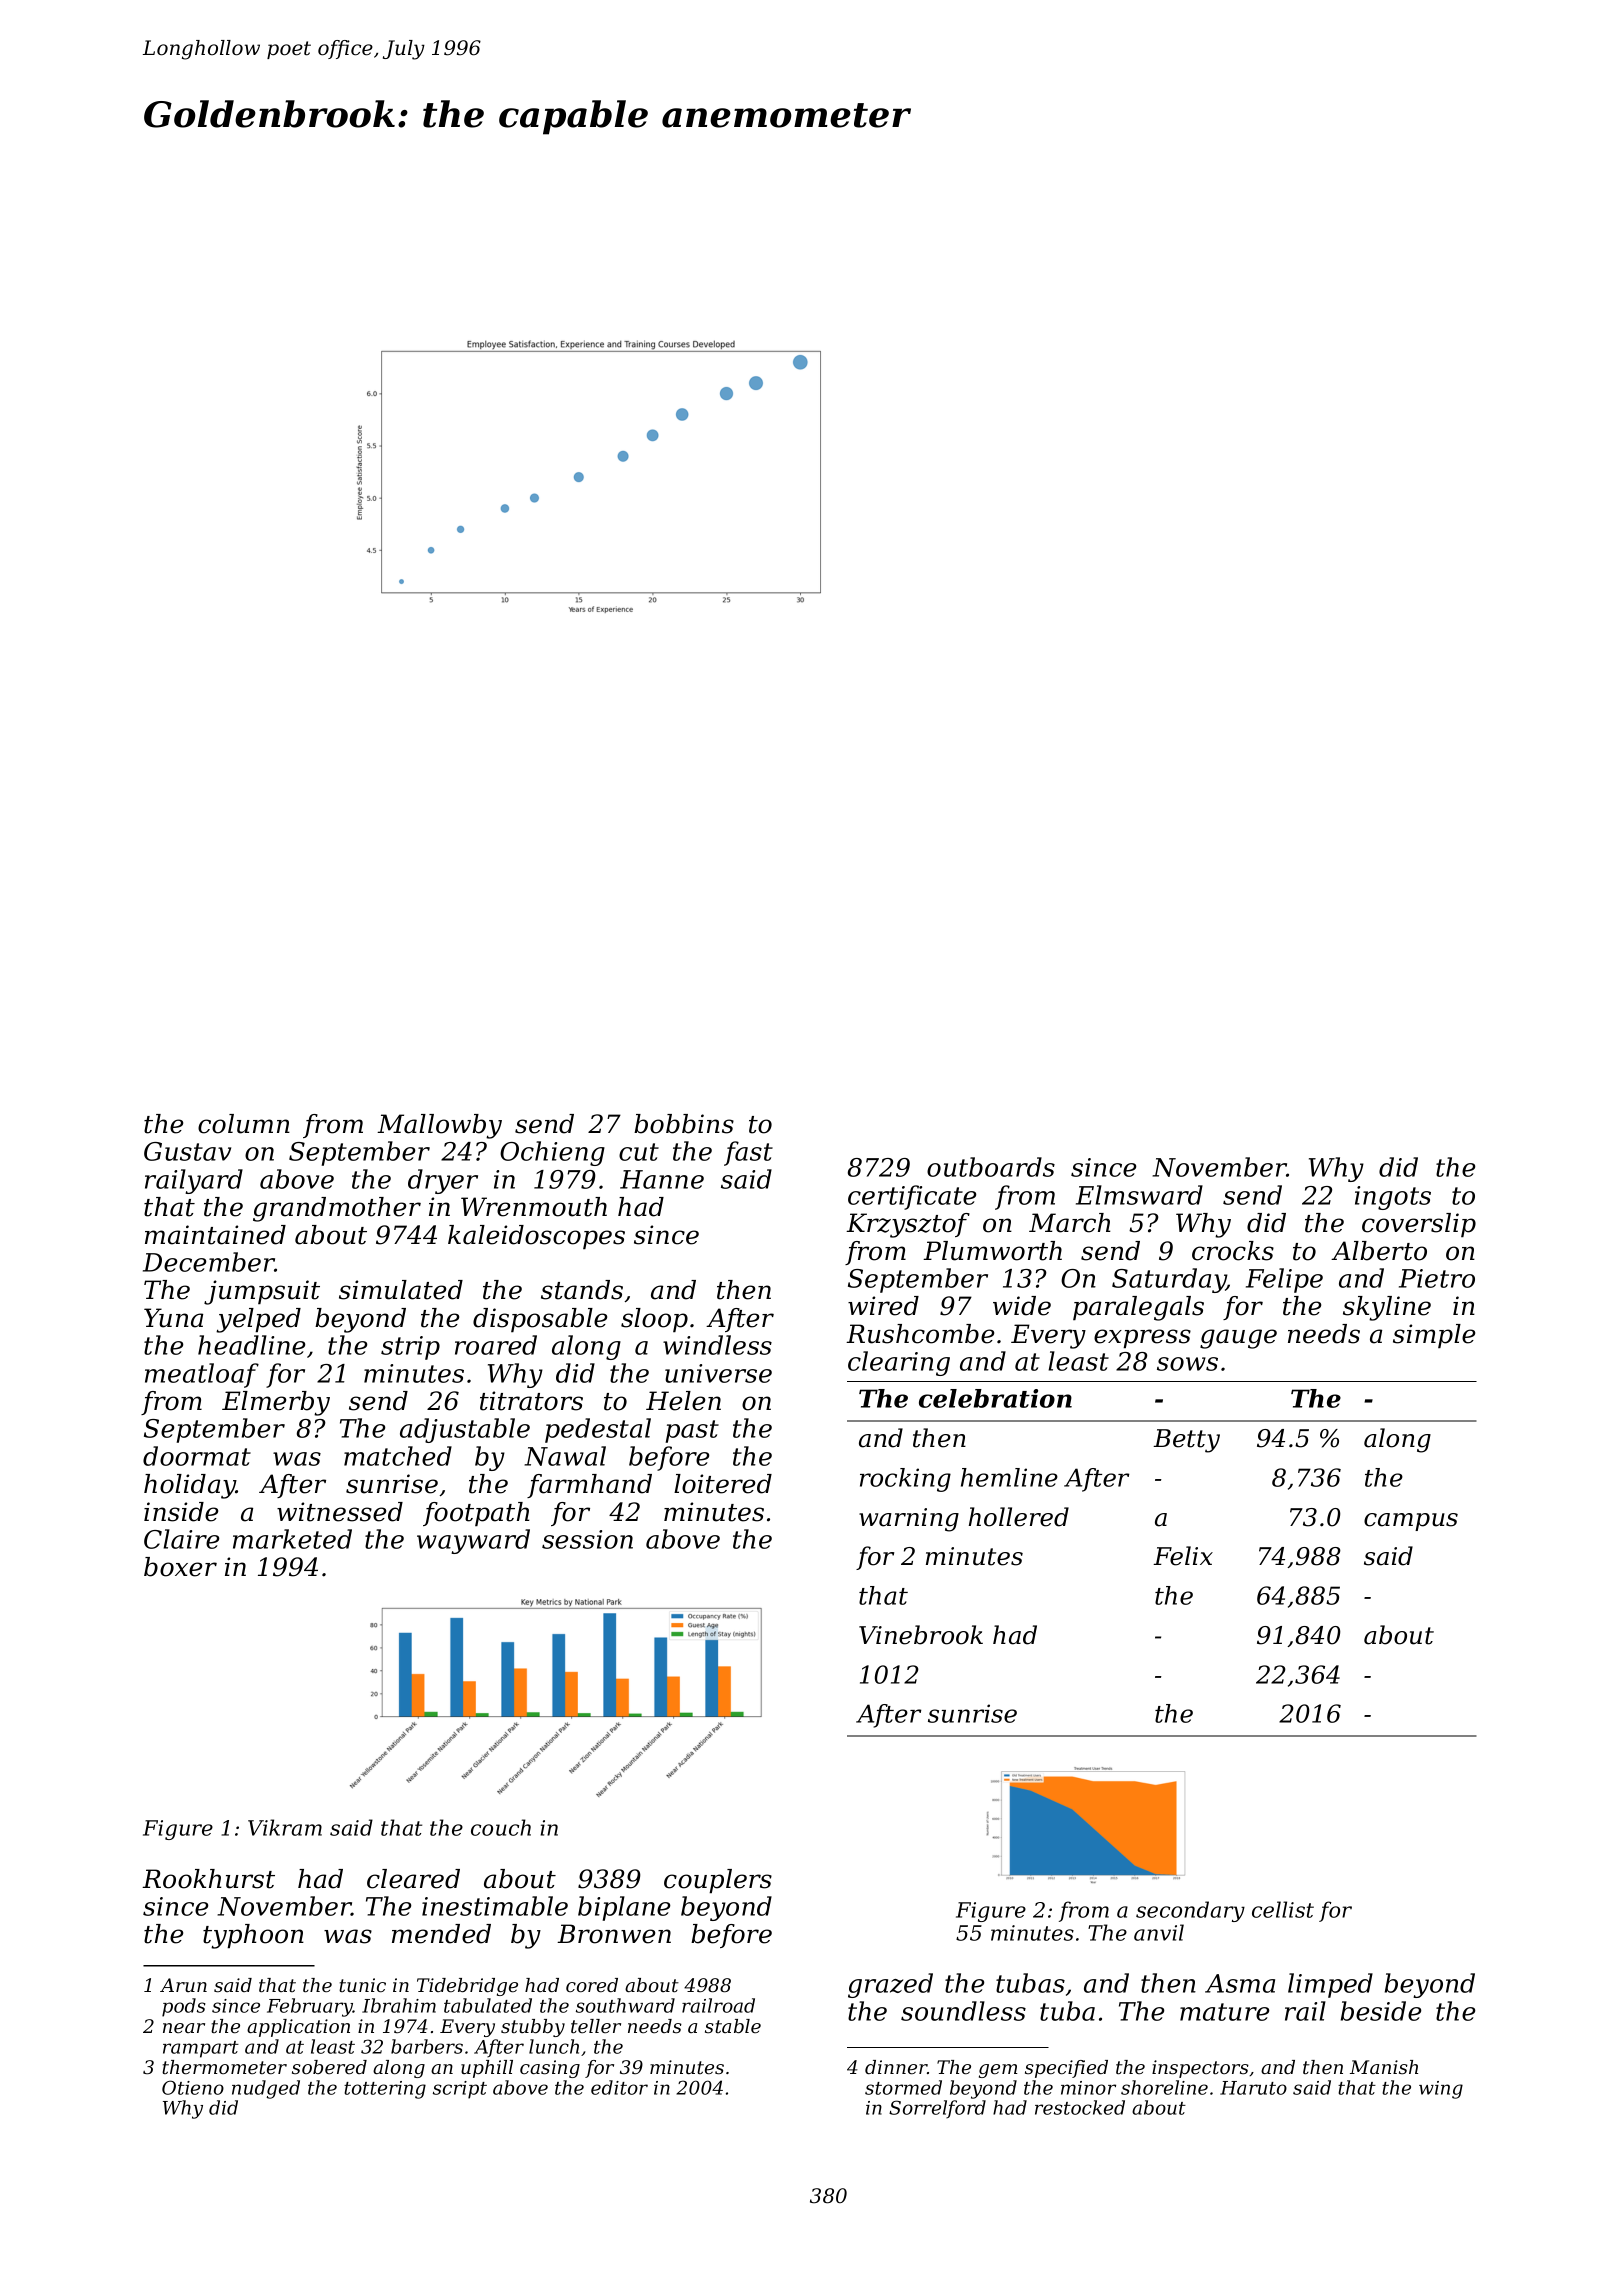 This document has height=2292, width=1620. What do you see at coordinates (1139, 1195) in the document?
I see `Elmsward` at bounding box center [1139, 1195].
